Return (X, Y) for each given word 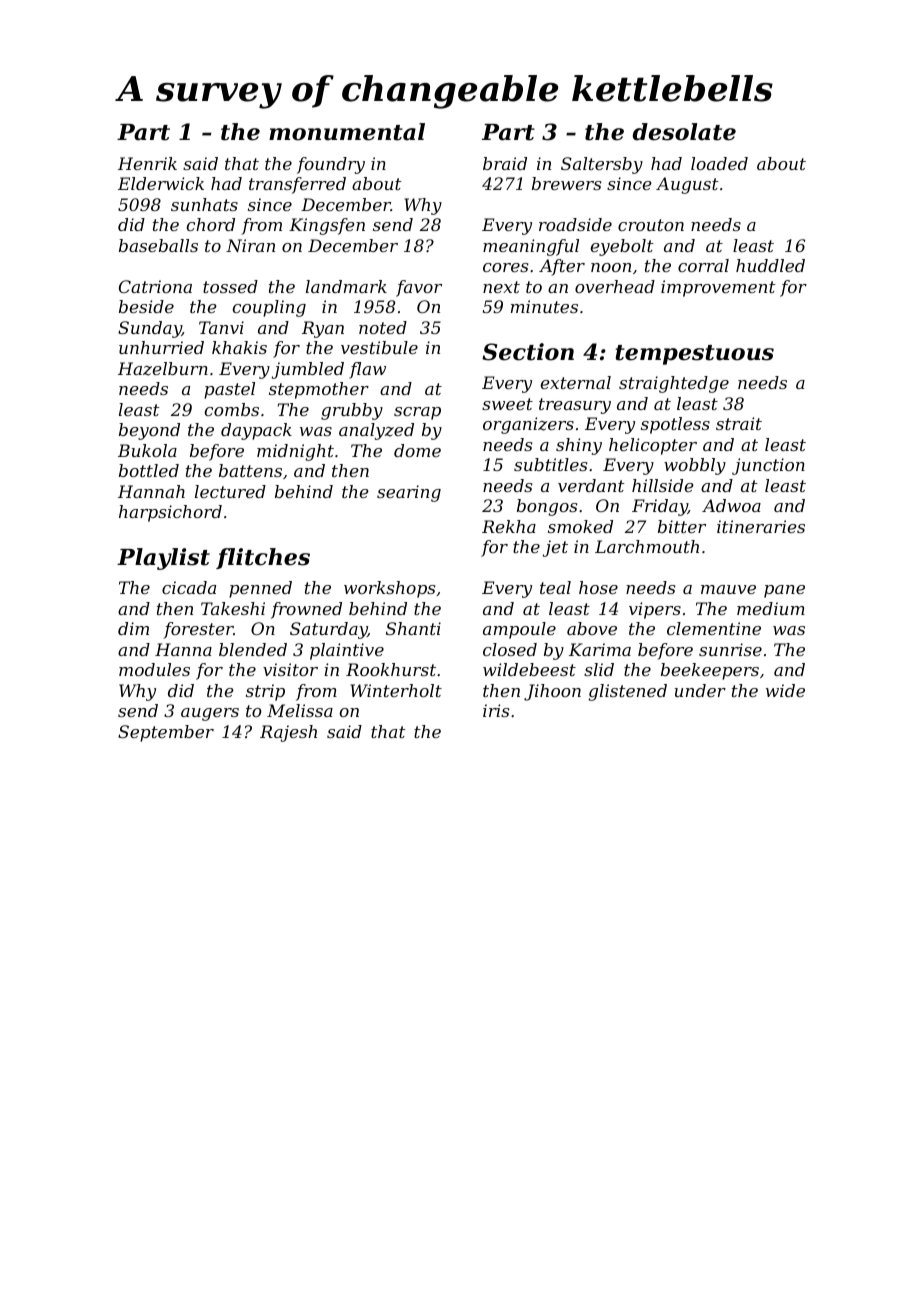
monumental (347, 132)
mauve (728, 589)
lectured (230, 491)
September (166, 733)
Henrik (147, 163)
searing (409, 493)
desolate (684, 132)
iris (496, 710)
